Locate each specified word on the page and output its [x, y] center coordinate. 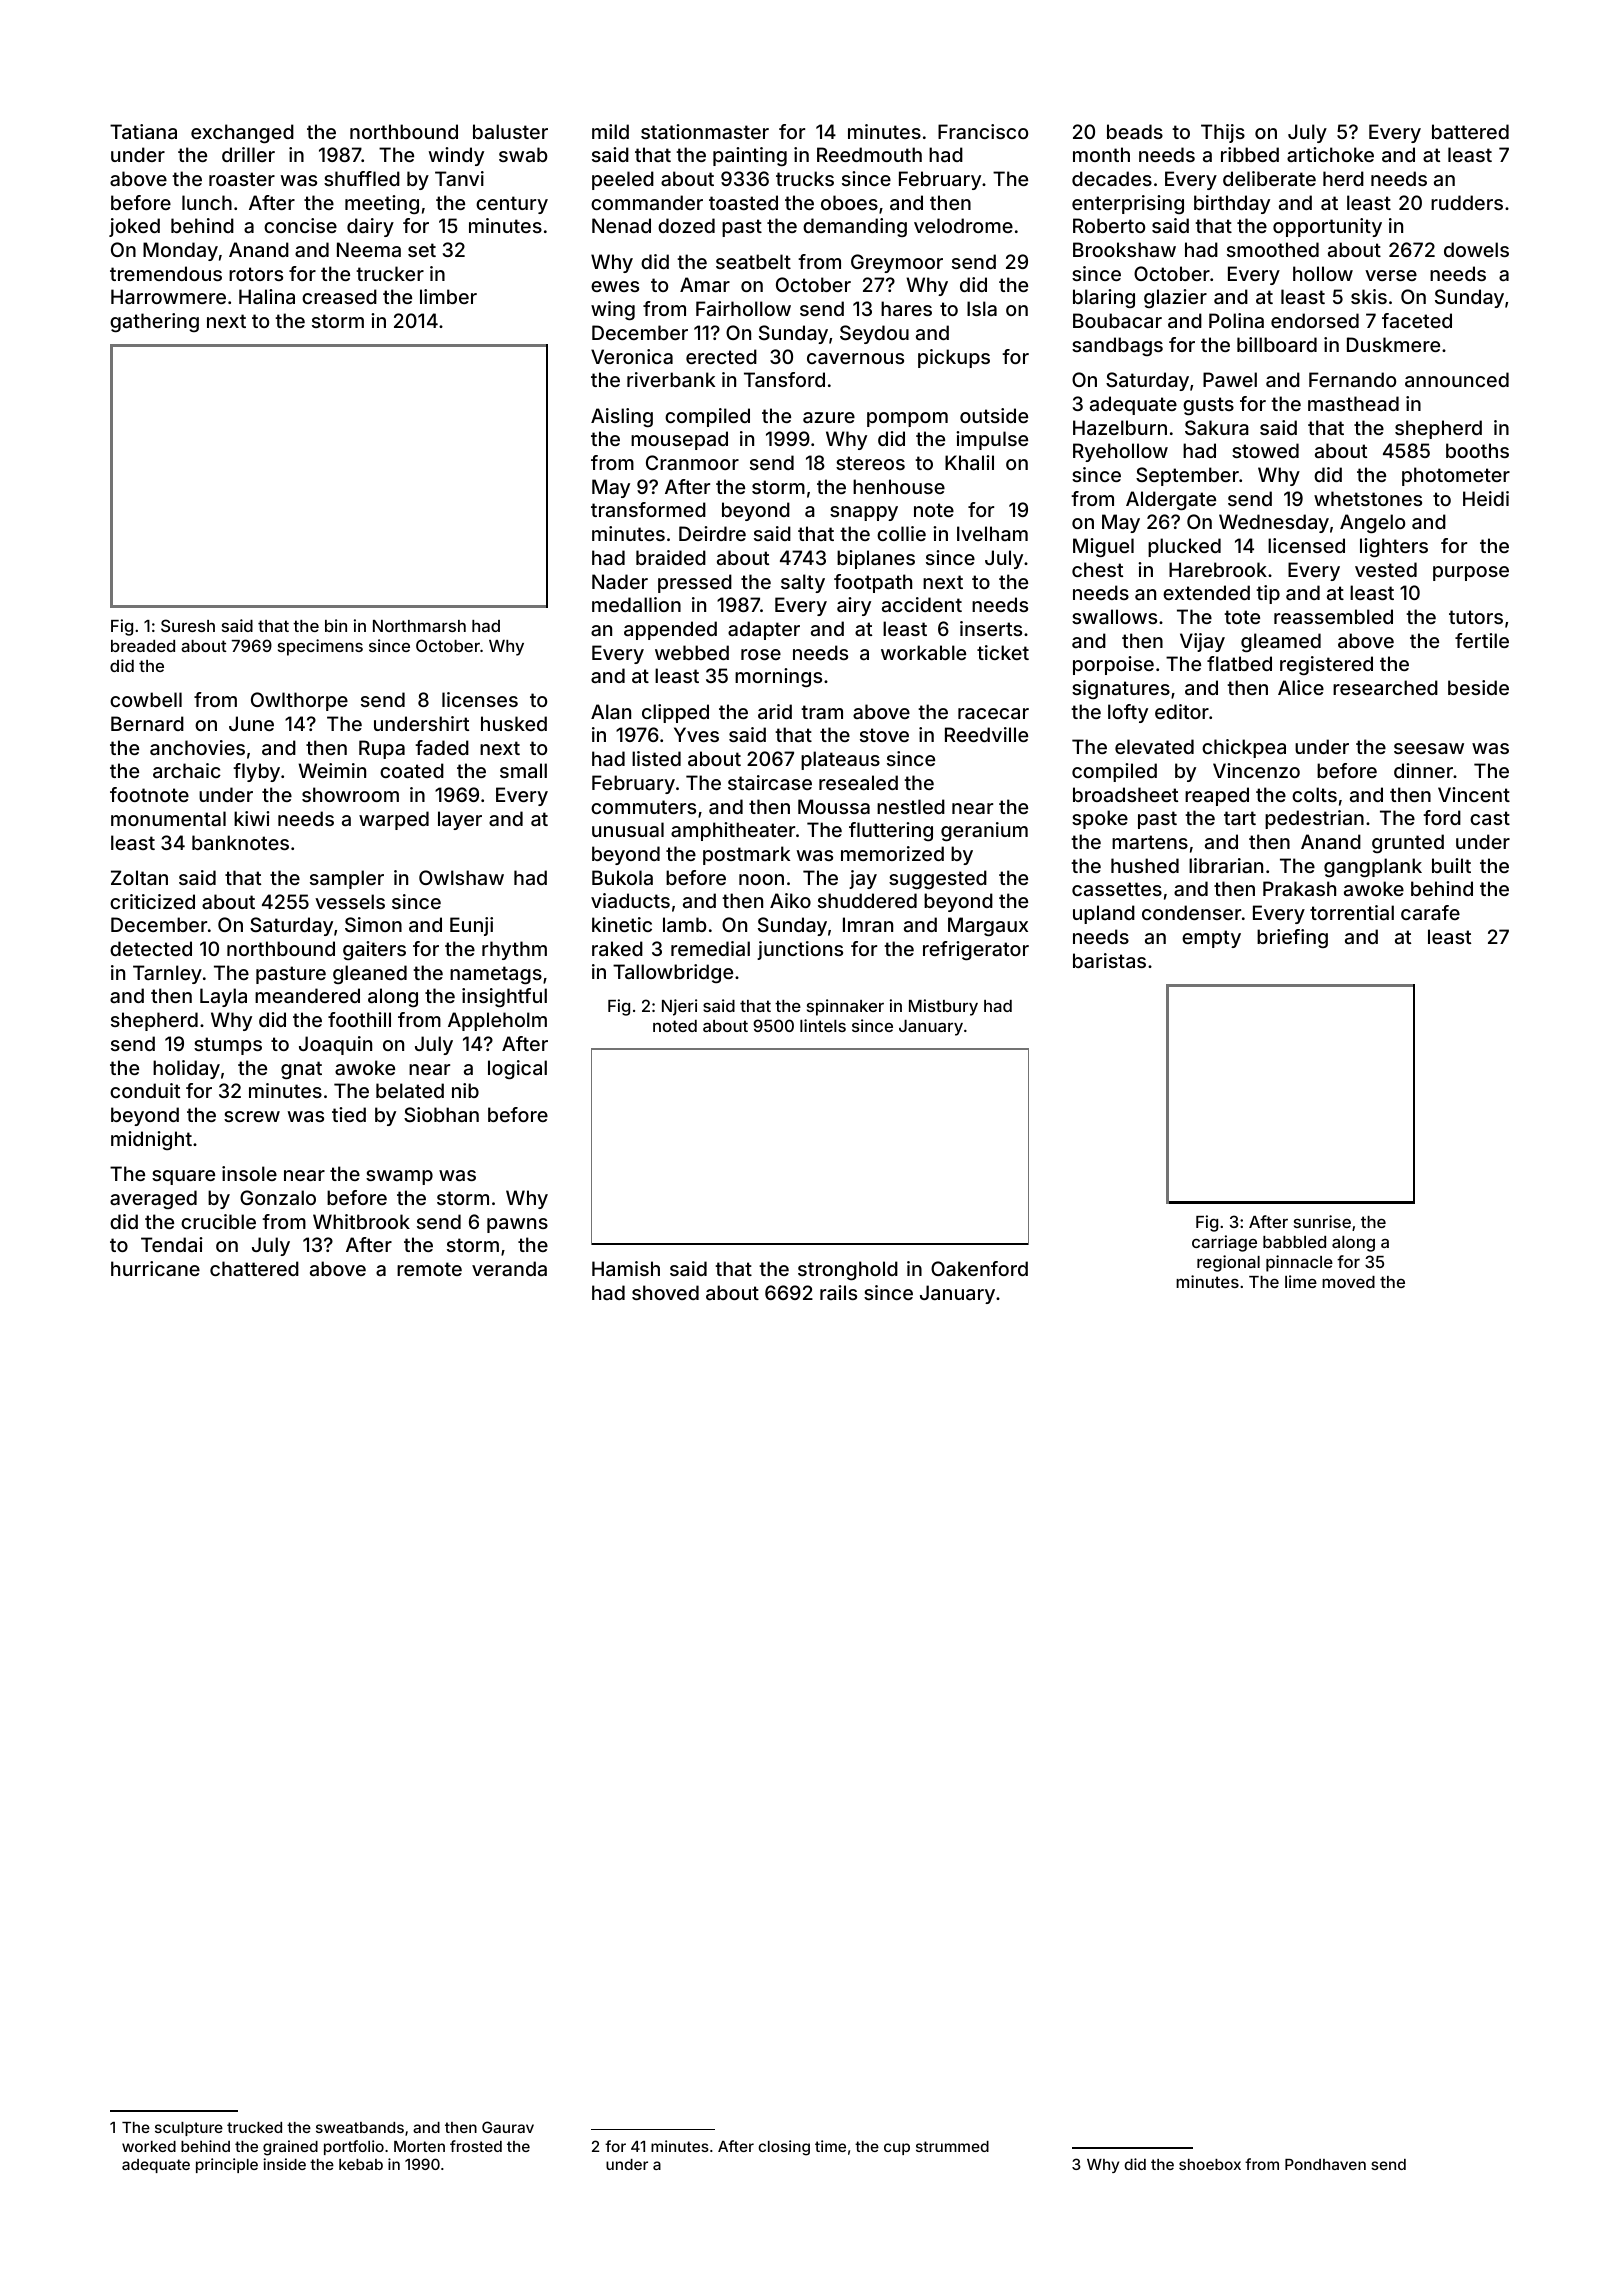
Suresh [188, 625]
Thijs [1223, 133]
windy [456, 156]
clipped [675, 713]
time [830, 2146]
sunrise [1322, 1221]
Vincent [1474, 794]
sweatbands [360, 2127]
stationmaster [705, 131]
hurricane [155, 1268]
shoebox [1210, 2164]
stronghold [848, 1270]
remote [429, 1269]
